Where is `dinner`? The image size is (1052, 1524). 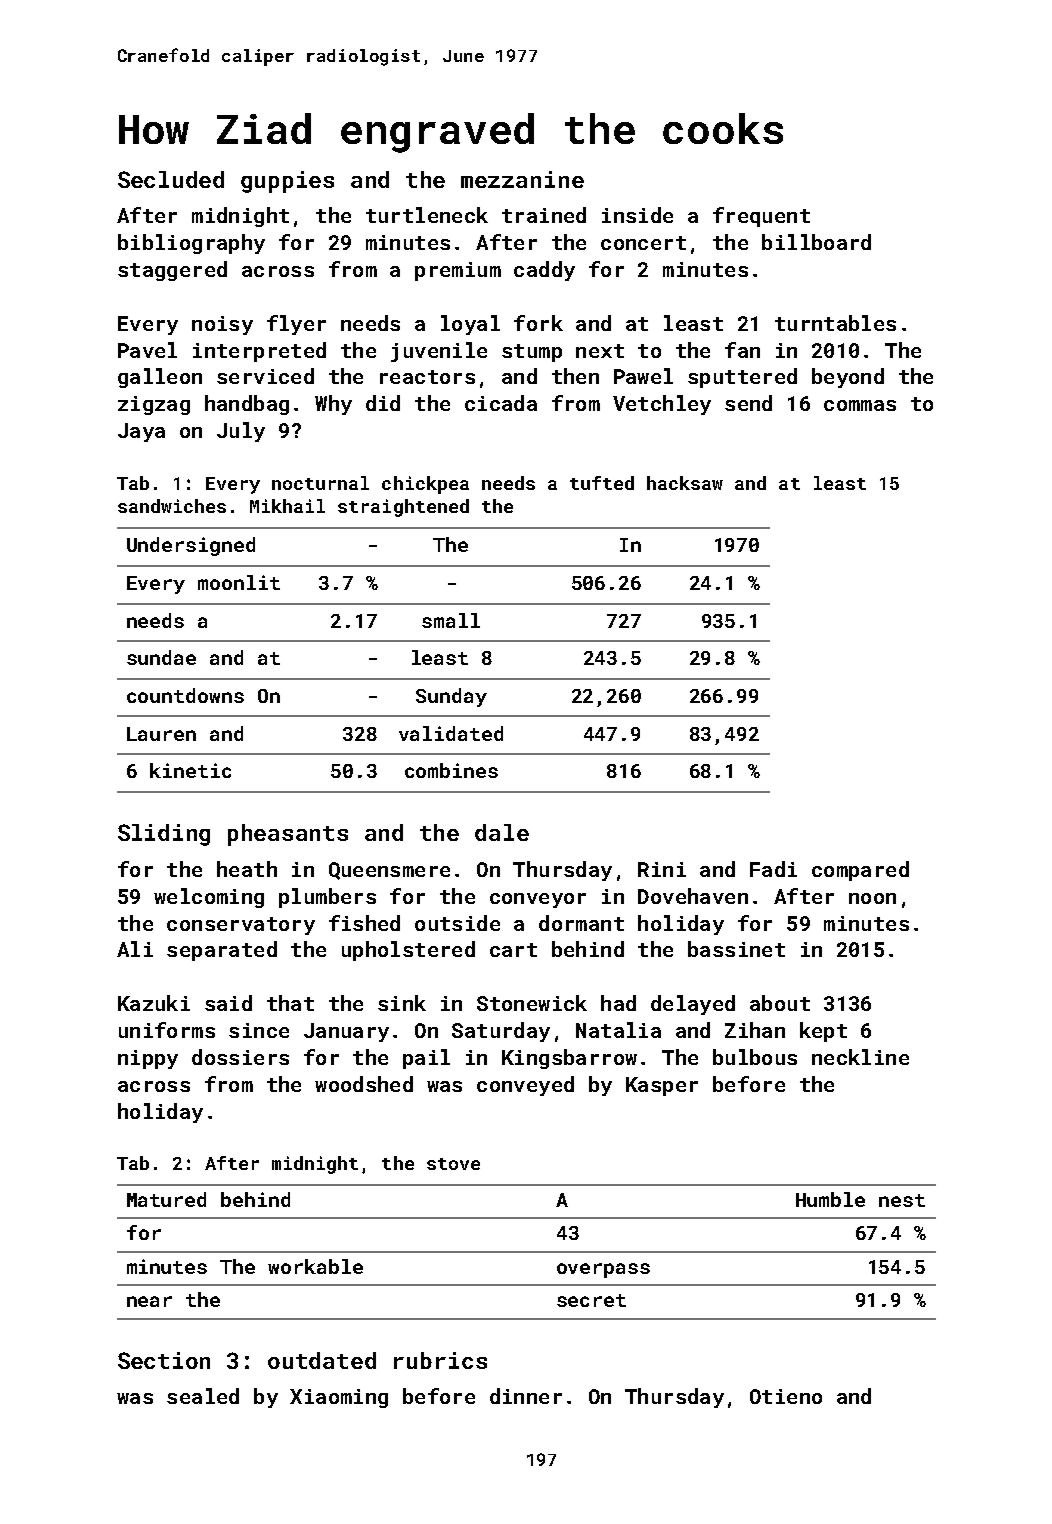 dinner is located at coordinates (526, 1396).
